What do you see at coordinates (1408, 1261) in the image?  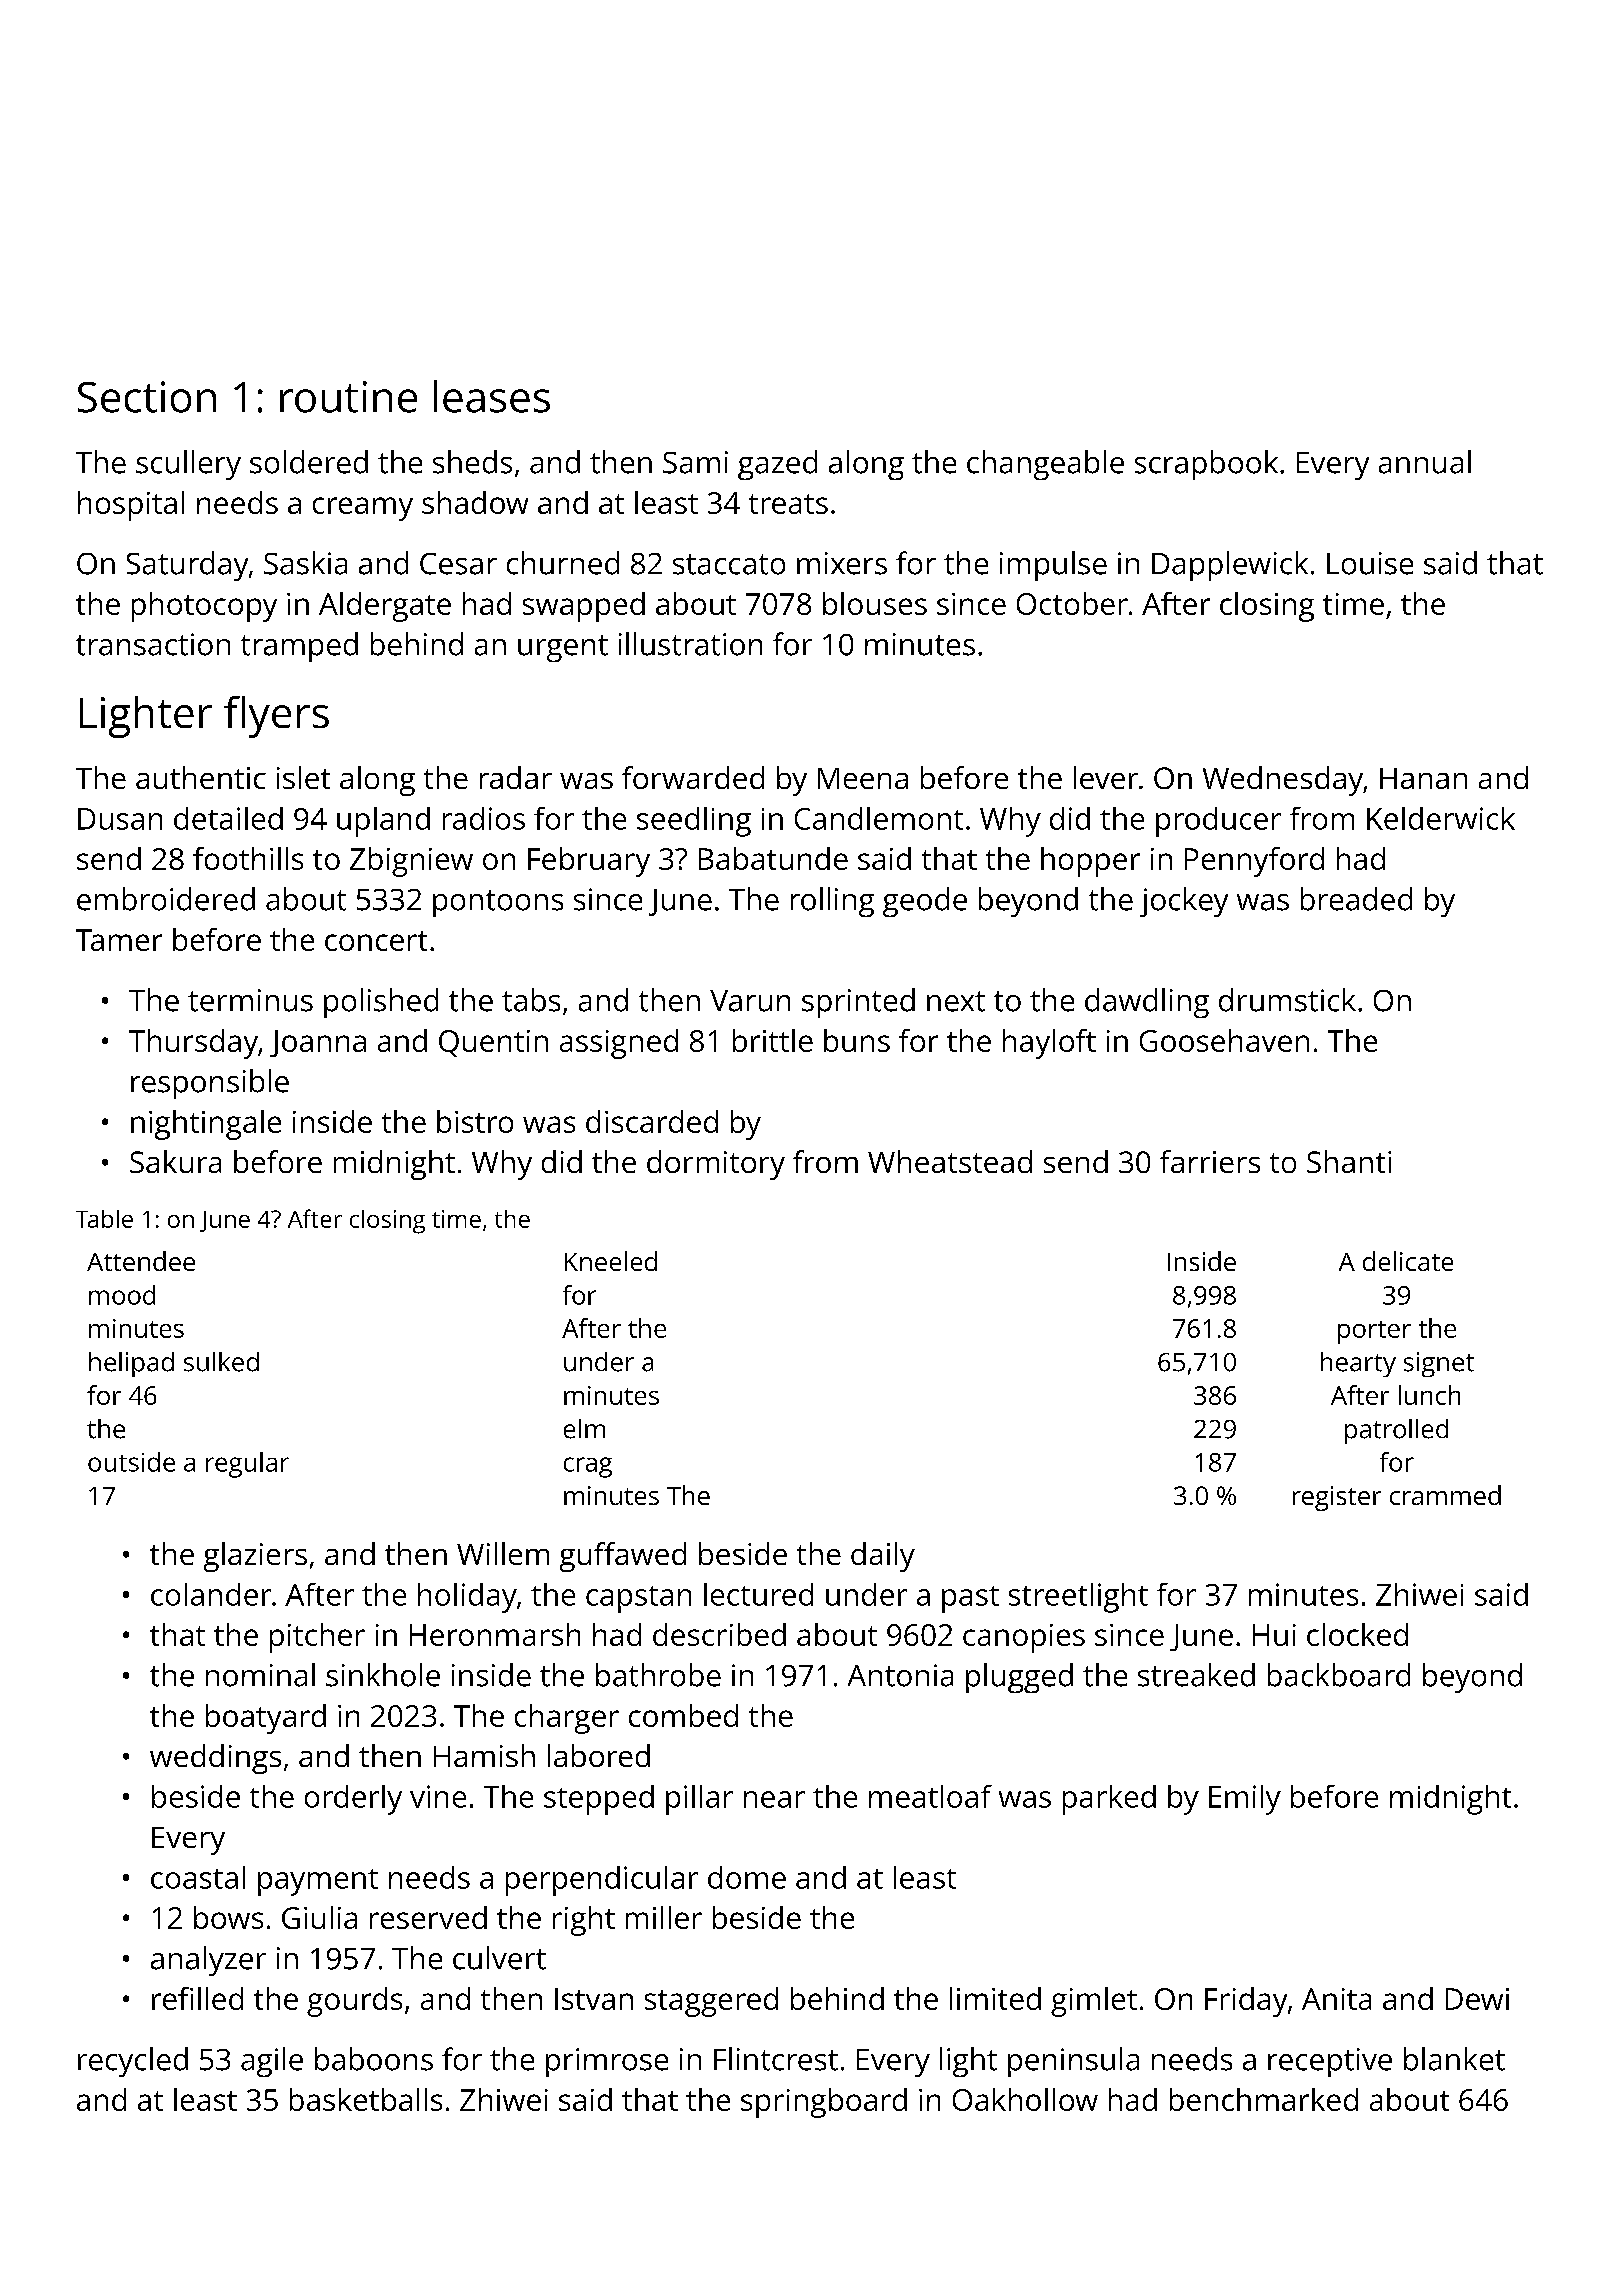 I see `delicate` at bounding box center [1408, 1261].
